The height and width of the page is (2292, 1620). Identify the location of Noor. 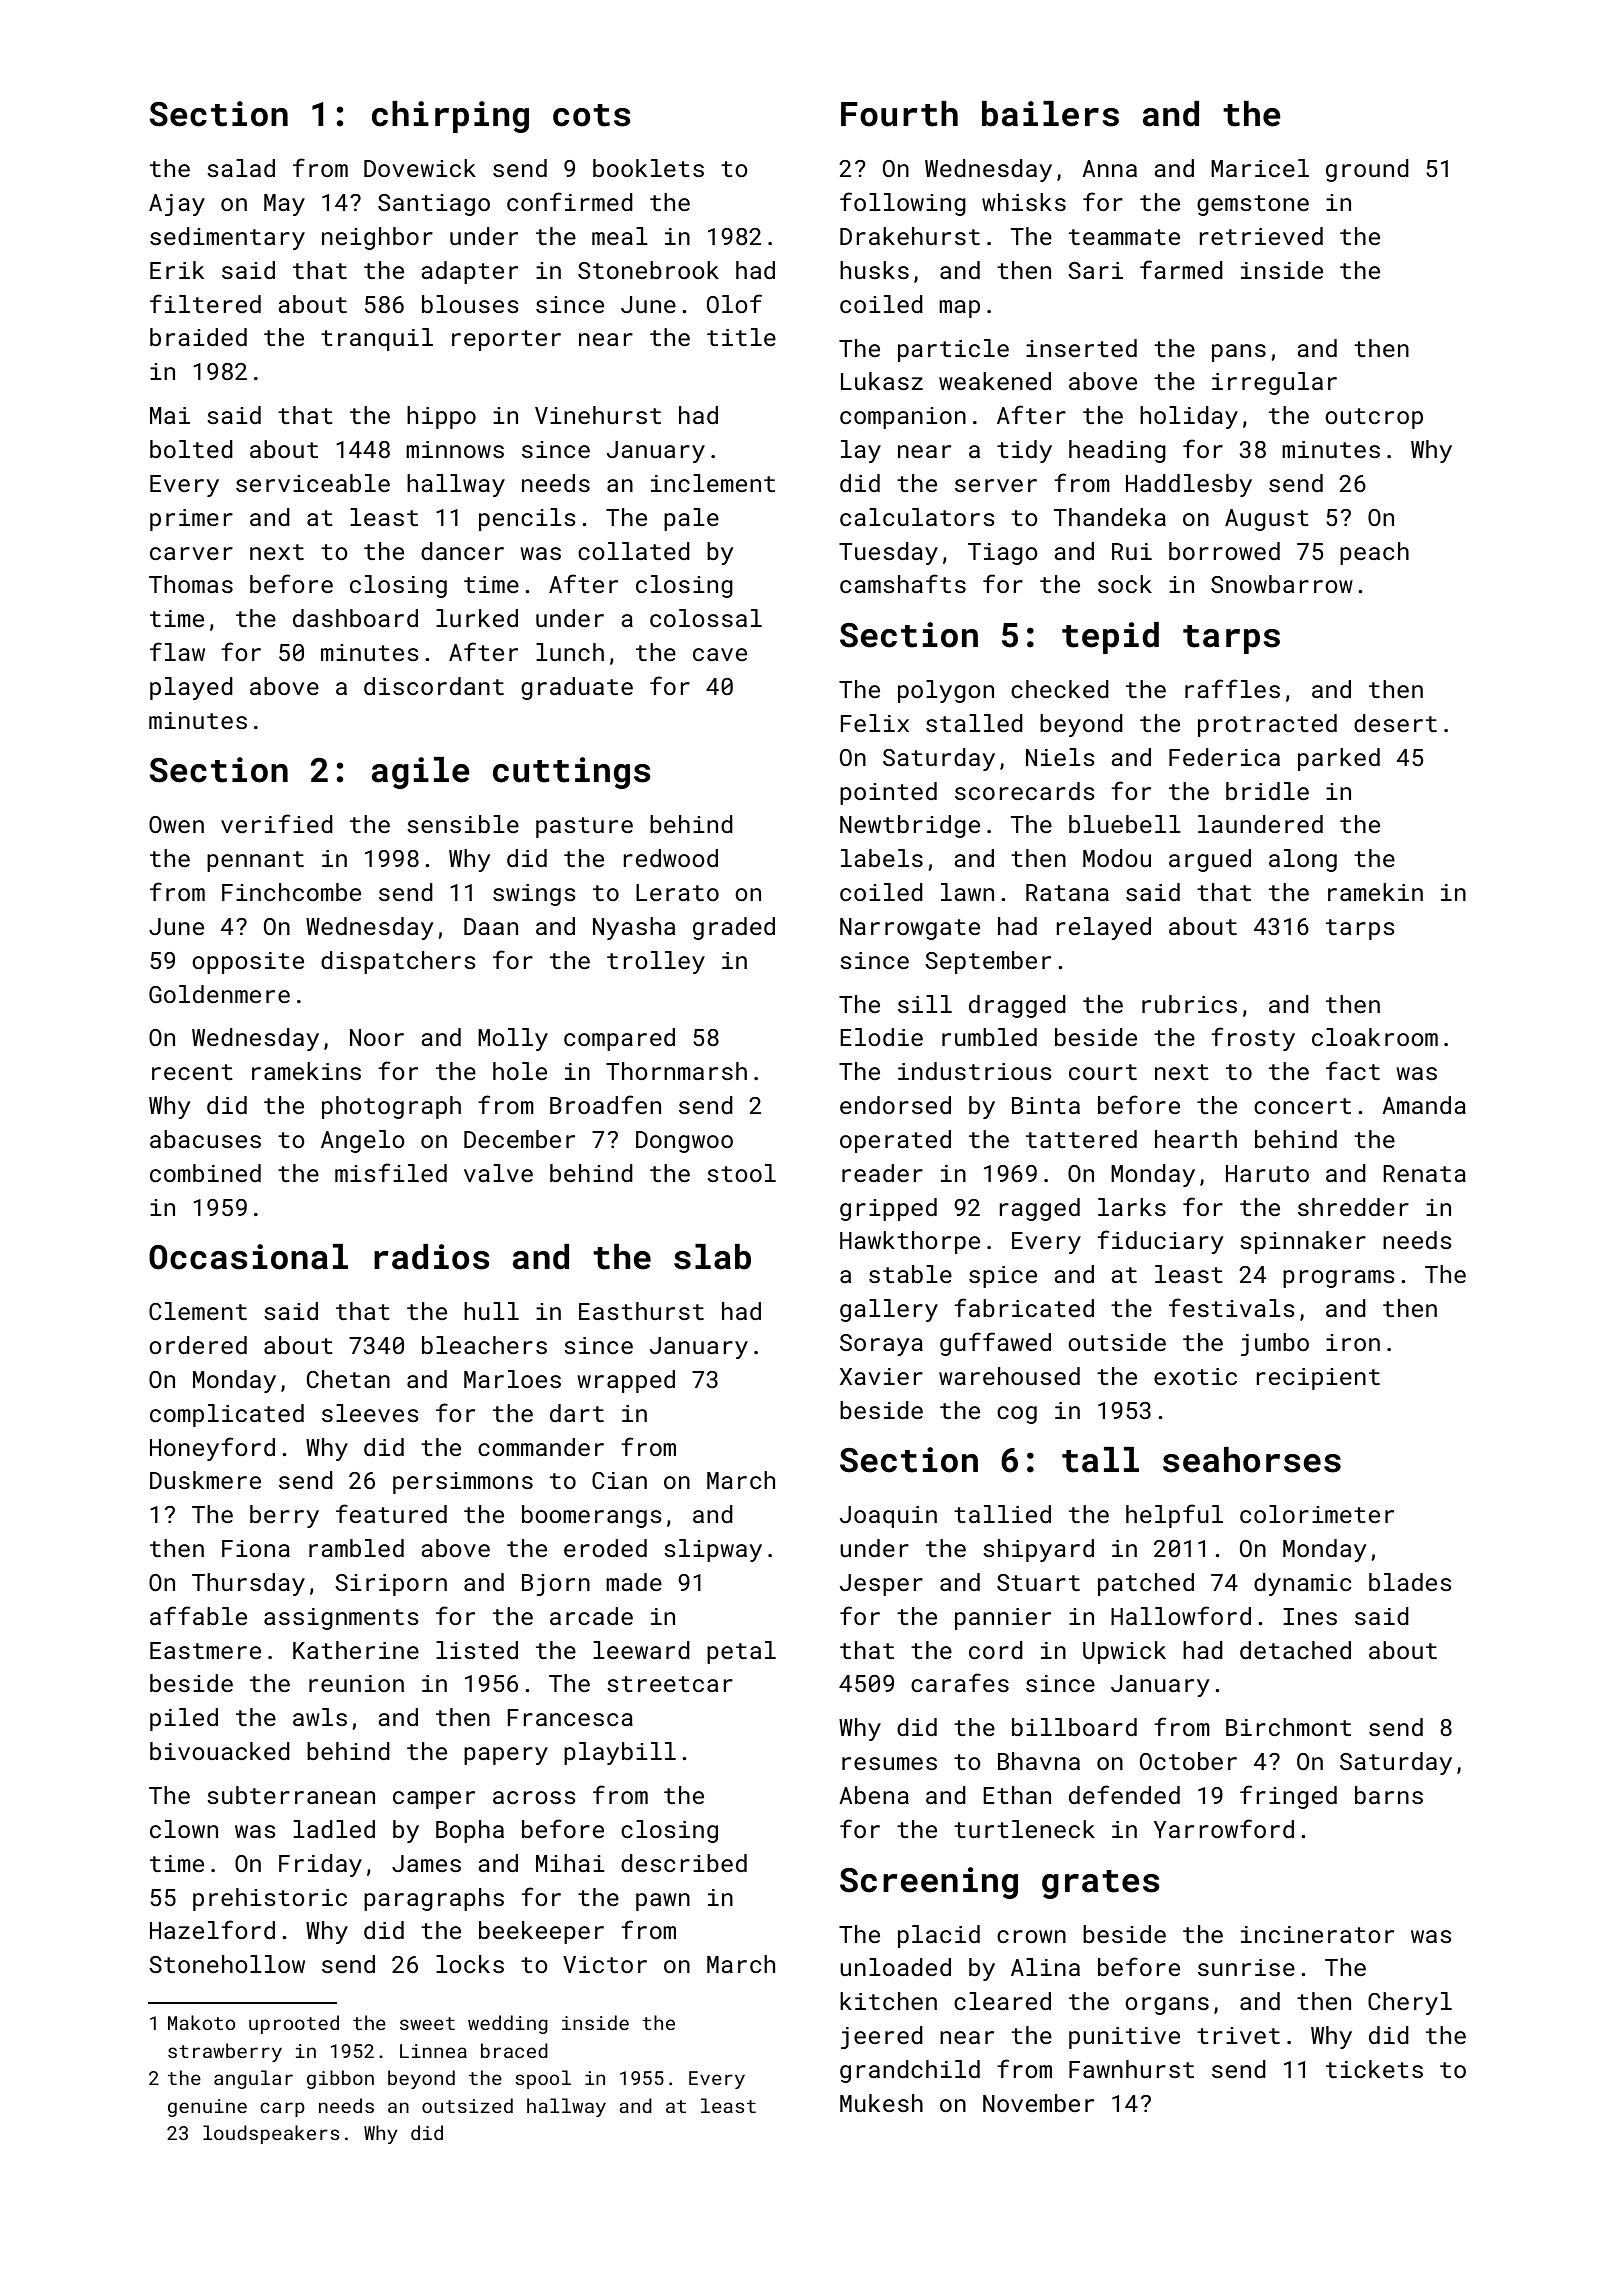
(377, 1037).
